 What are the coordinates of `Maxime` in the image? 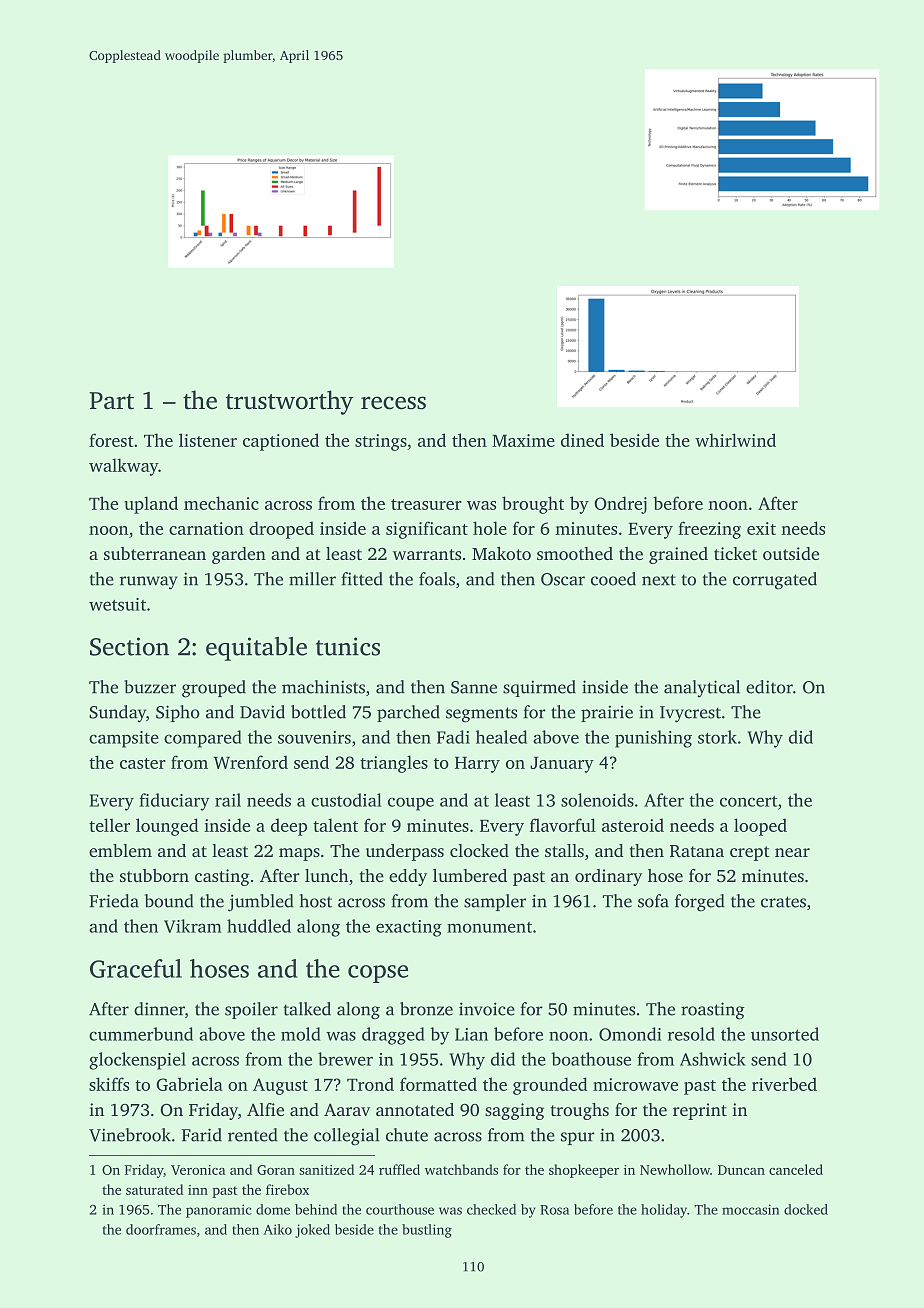 It's located at (523, 440).
